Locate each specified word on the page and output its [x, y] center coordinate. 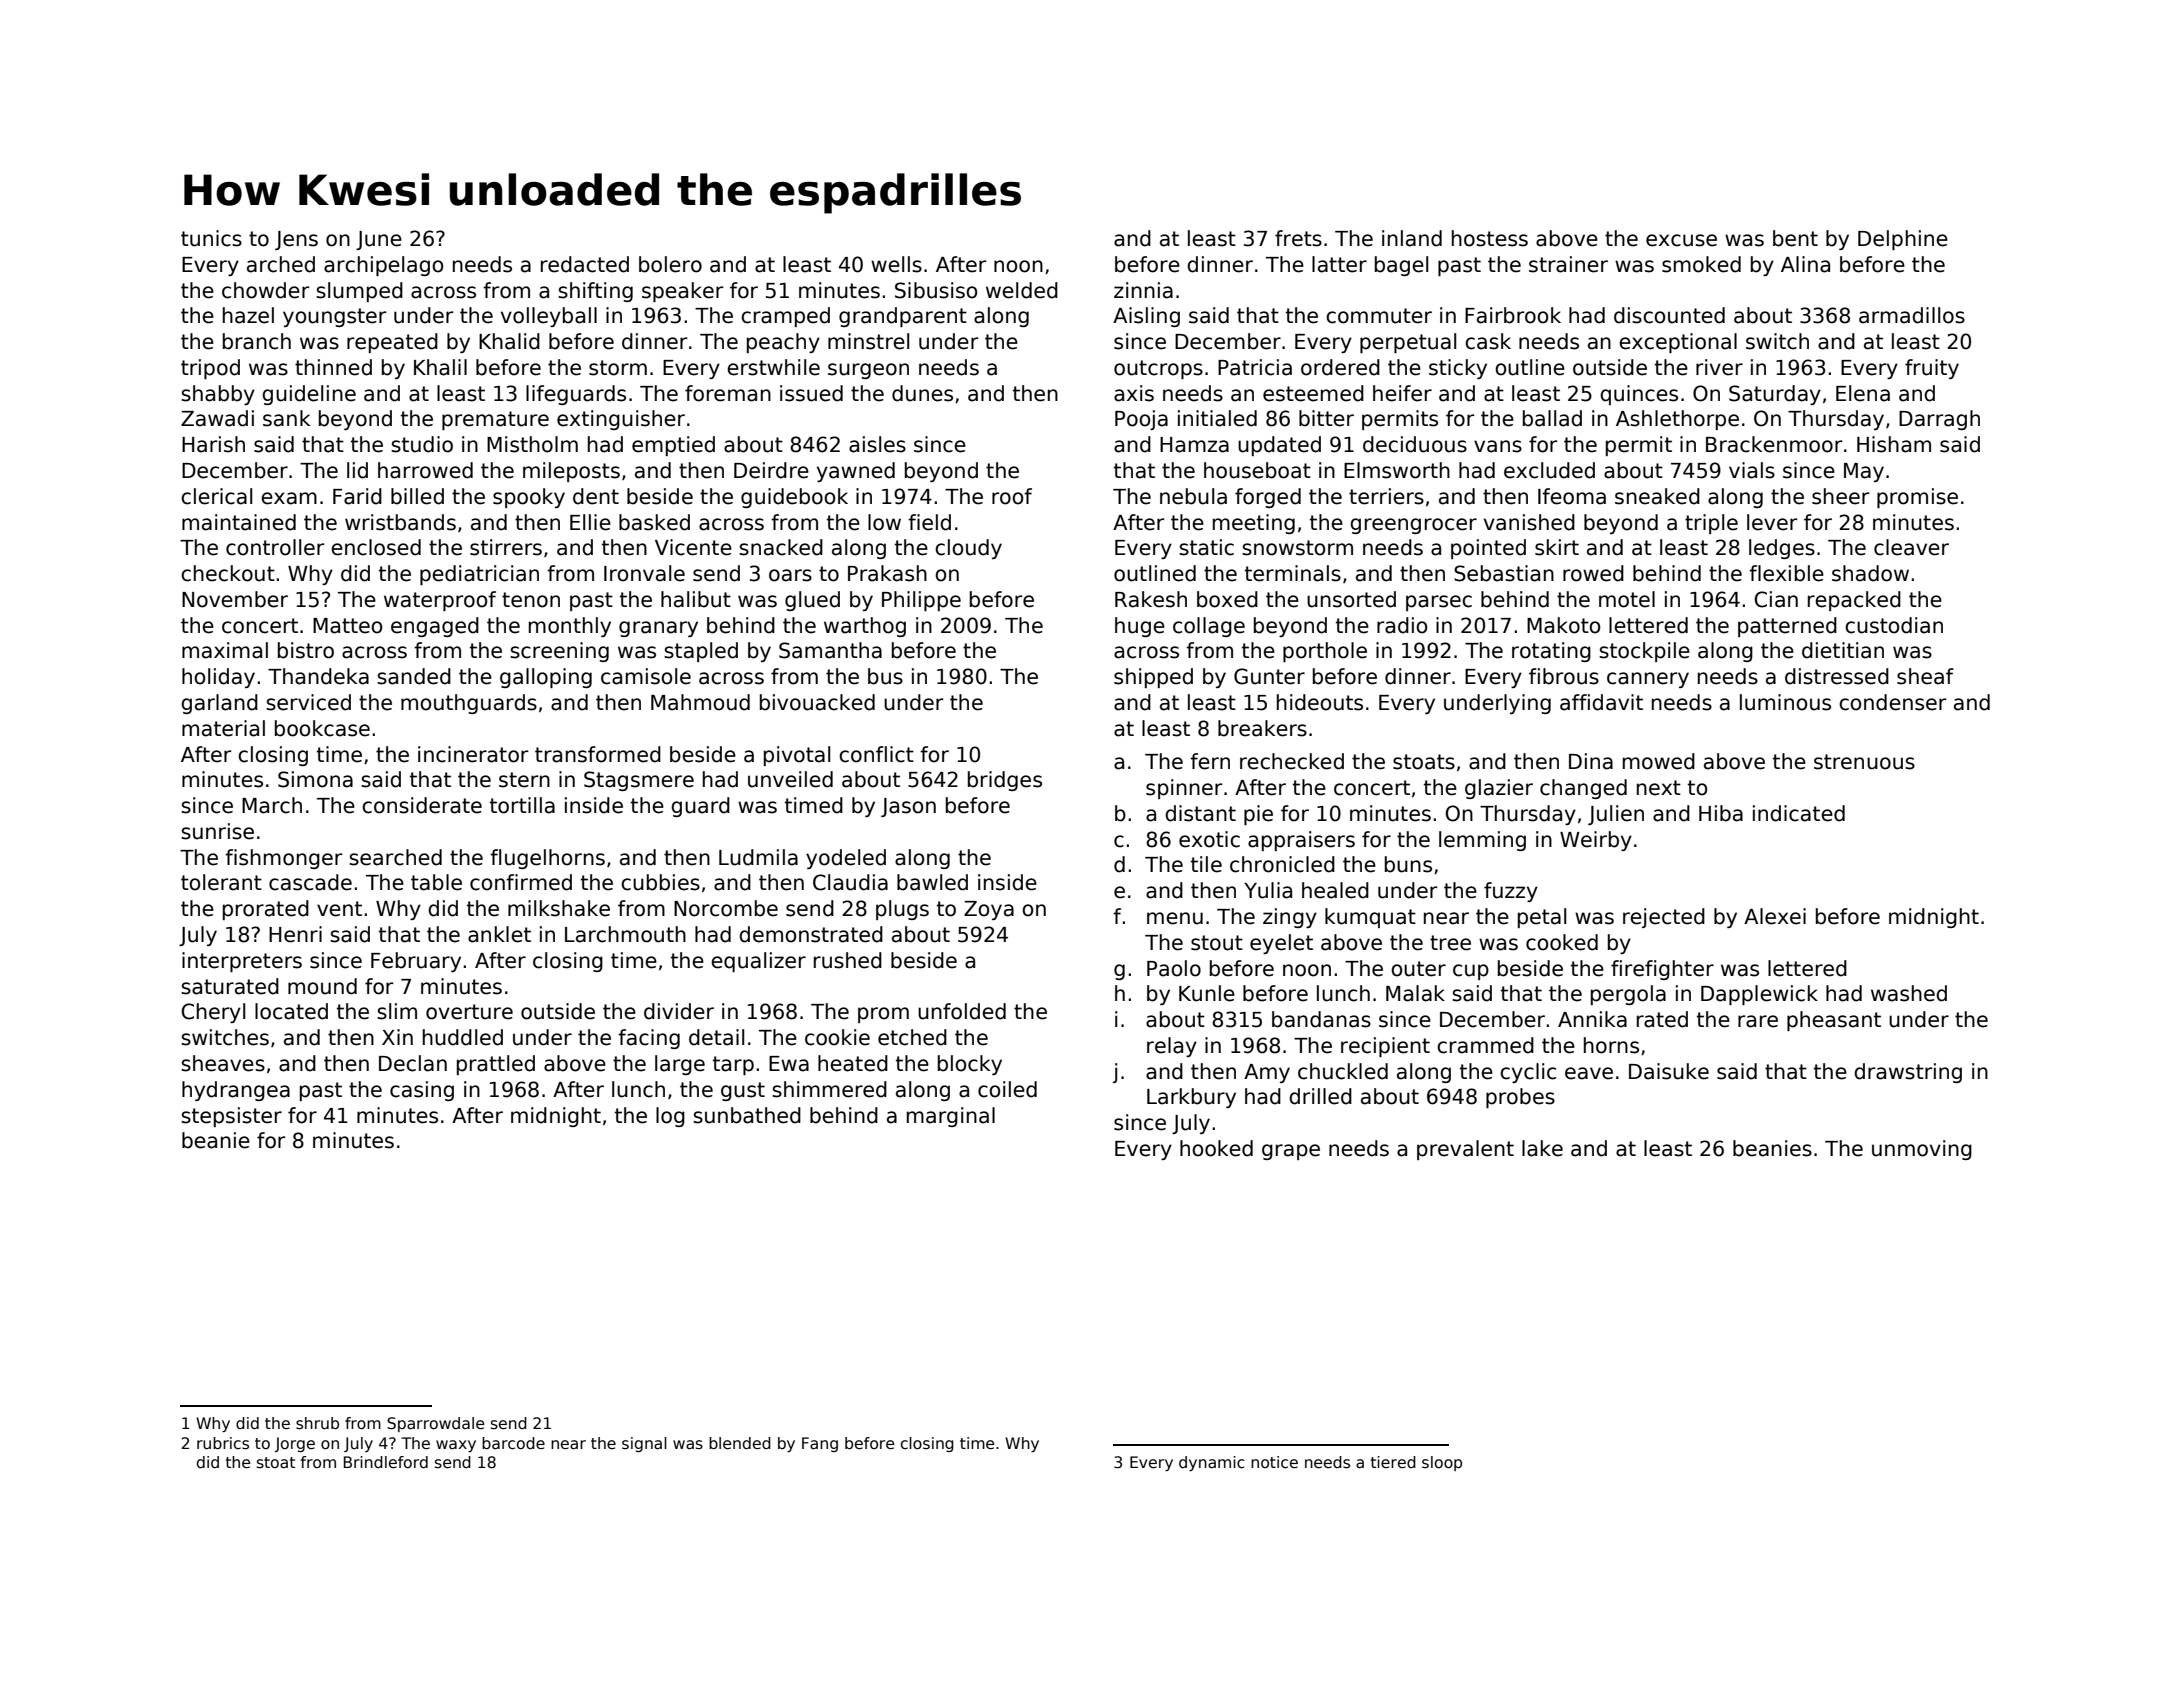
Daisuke [1669, 1071]
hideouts [1320, 702]
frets [1298, 238]
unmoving [1922, 1150]
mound [322, 986]
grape [1291, 1152]
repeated [392, 343]
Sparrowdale [435, 1424]
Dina [1591, 761]
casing [422, 1091]
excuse [1681, 240]
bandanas [1321, 1019]
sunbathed [747, 1115]
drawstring [1908, 1073]
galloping [546, 678]
